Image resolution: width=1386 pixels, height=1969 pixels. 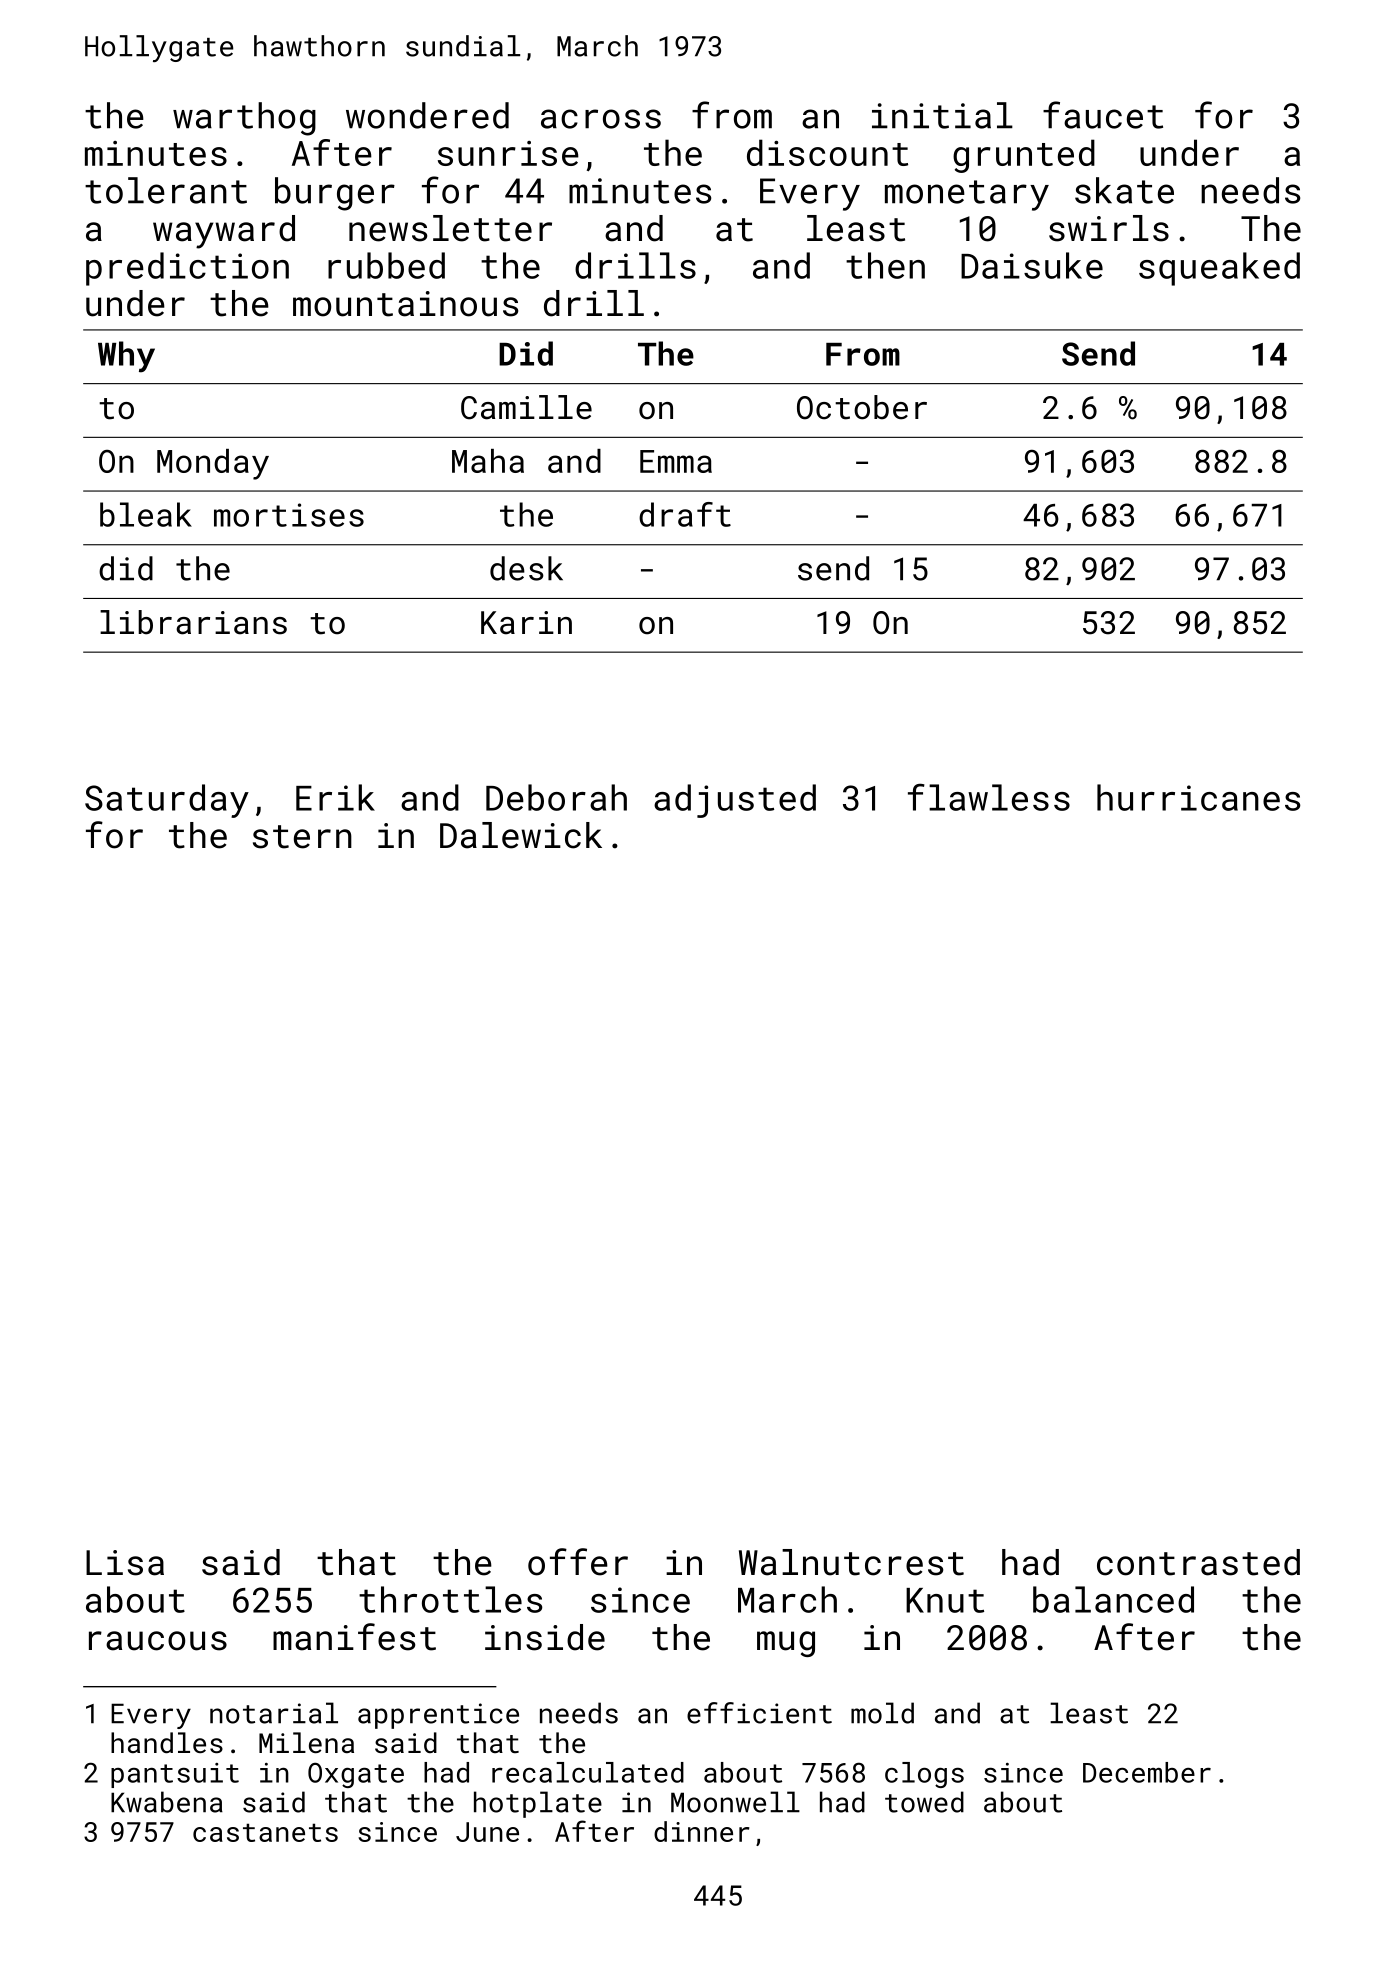 I want to click on contrasted, so click(x=1198, y=1562).
